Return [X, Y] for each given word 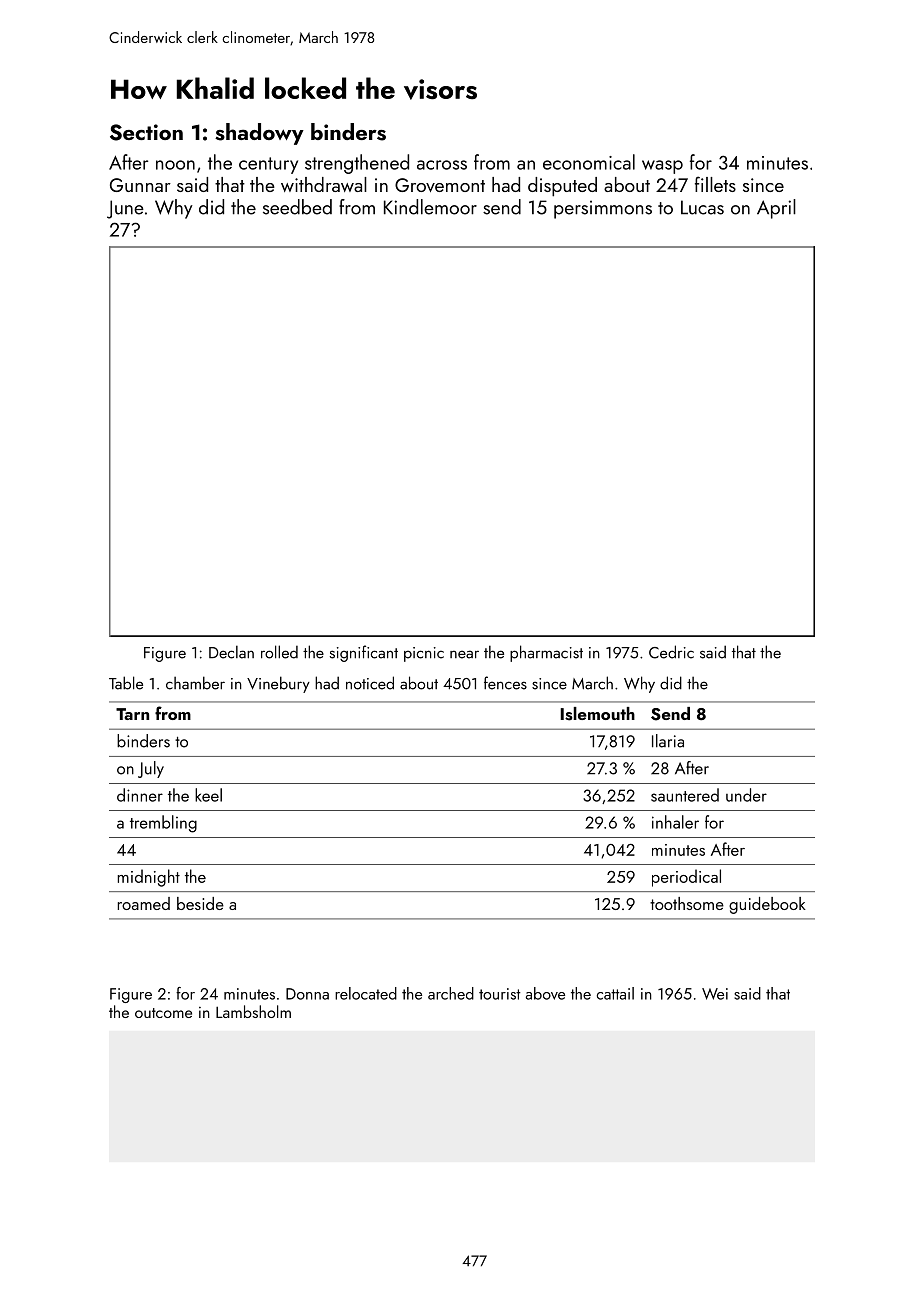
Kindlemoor [430, 207]
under [746, 795]
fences [505, 683]
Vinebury [278, 684]
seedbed [297, 207]
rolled [279, 652]
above [545, 993]
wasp [662, 167]
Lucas [702, 207]
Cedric [671, 652]
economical [589, 162]
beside [200, 903]
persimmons [603, 209]
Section [146, 132]
